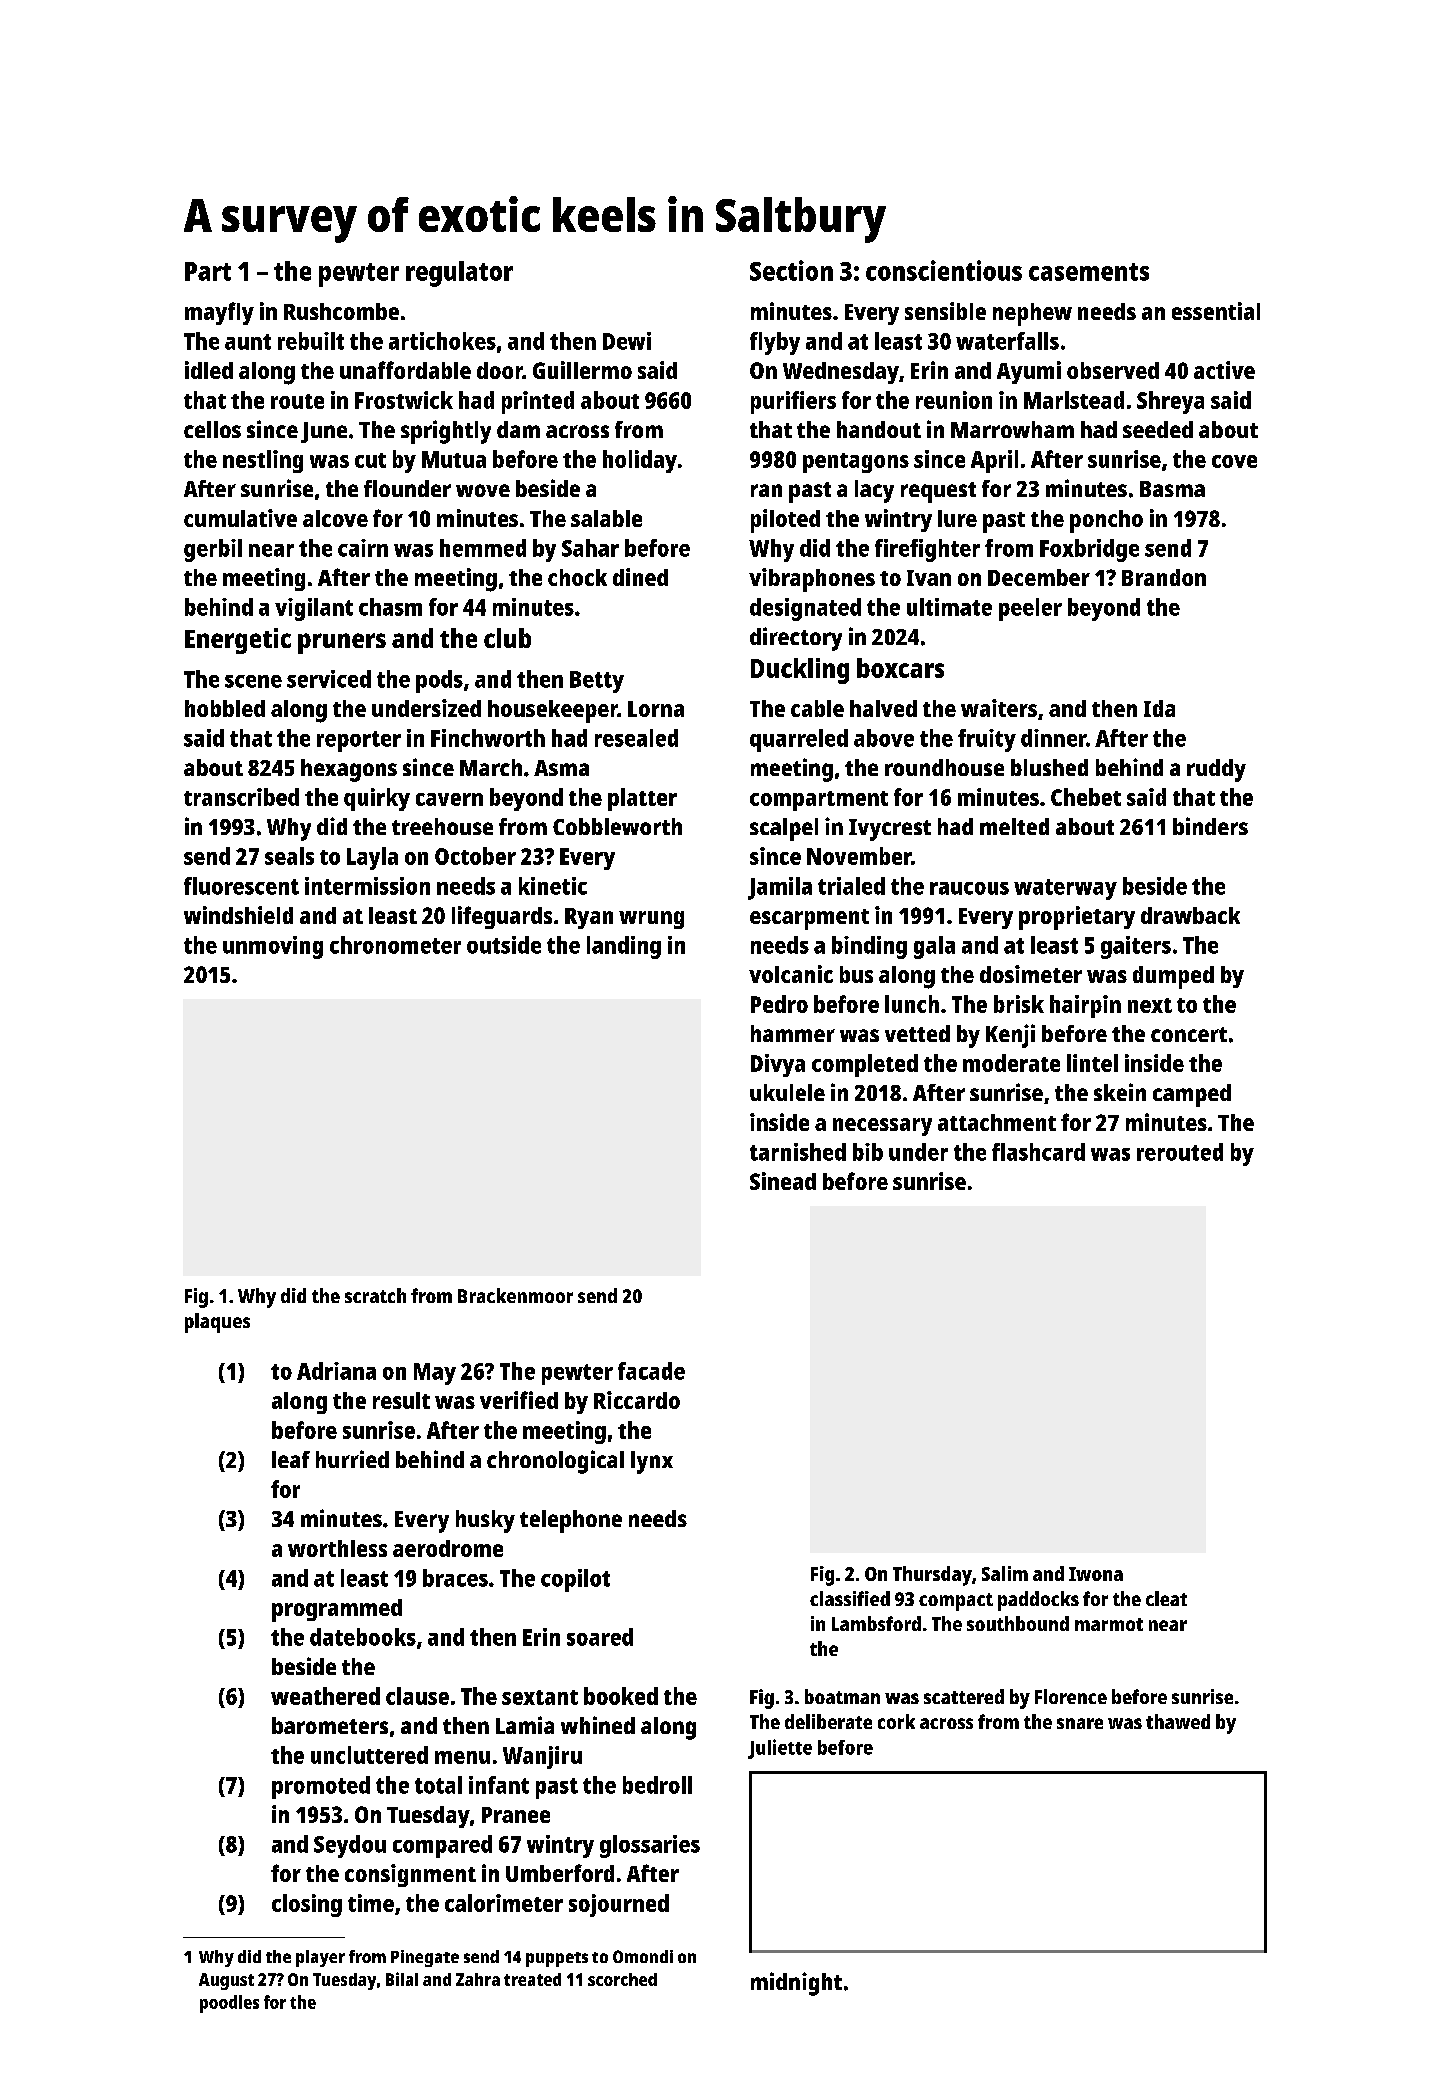  Describe the element at coordinates (636, 738) in the screenshot. I see `resealed` at that location.
